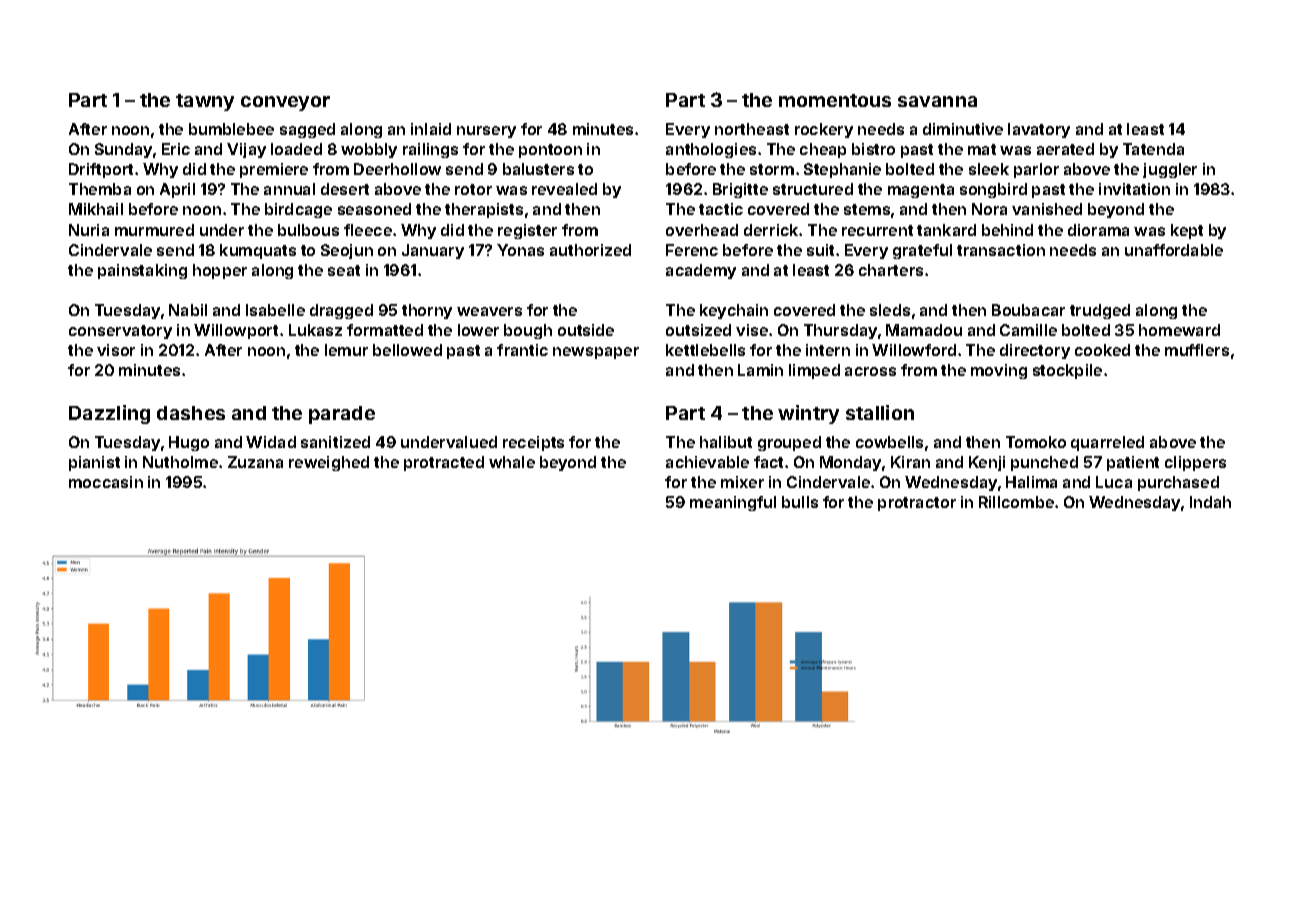 The height and width of the screenshot is (924, 1308). What do you see at coordinates (937, 101) in the screenshot?
I see `savanna` at bounding box center [937, 101].
